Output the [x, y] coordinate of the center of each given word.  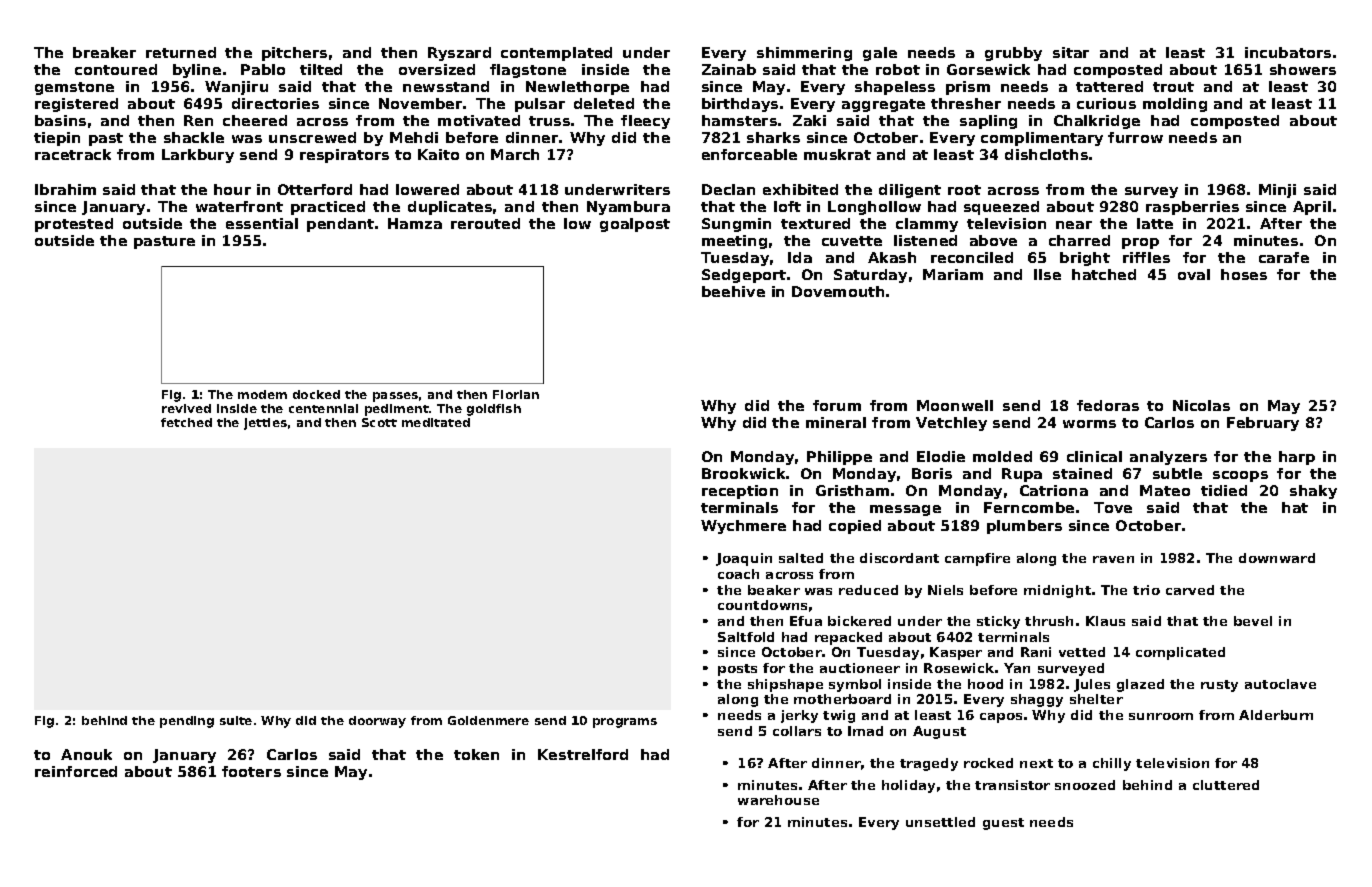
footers [251, 771]
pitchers [294, 54]
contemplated [556, 54]
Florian [516, 394]
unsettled [940, 822]
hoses [1244, 274]
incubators [1288, 52]
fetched [186, 422]
